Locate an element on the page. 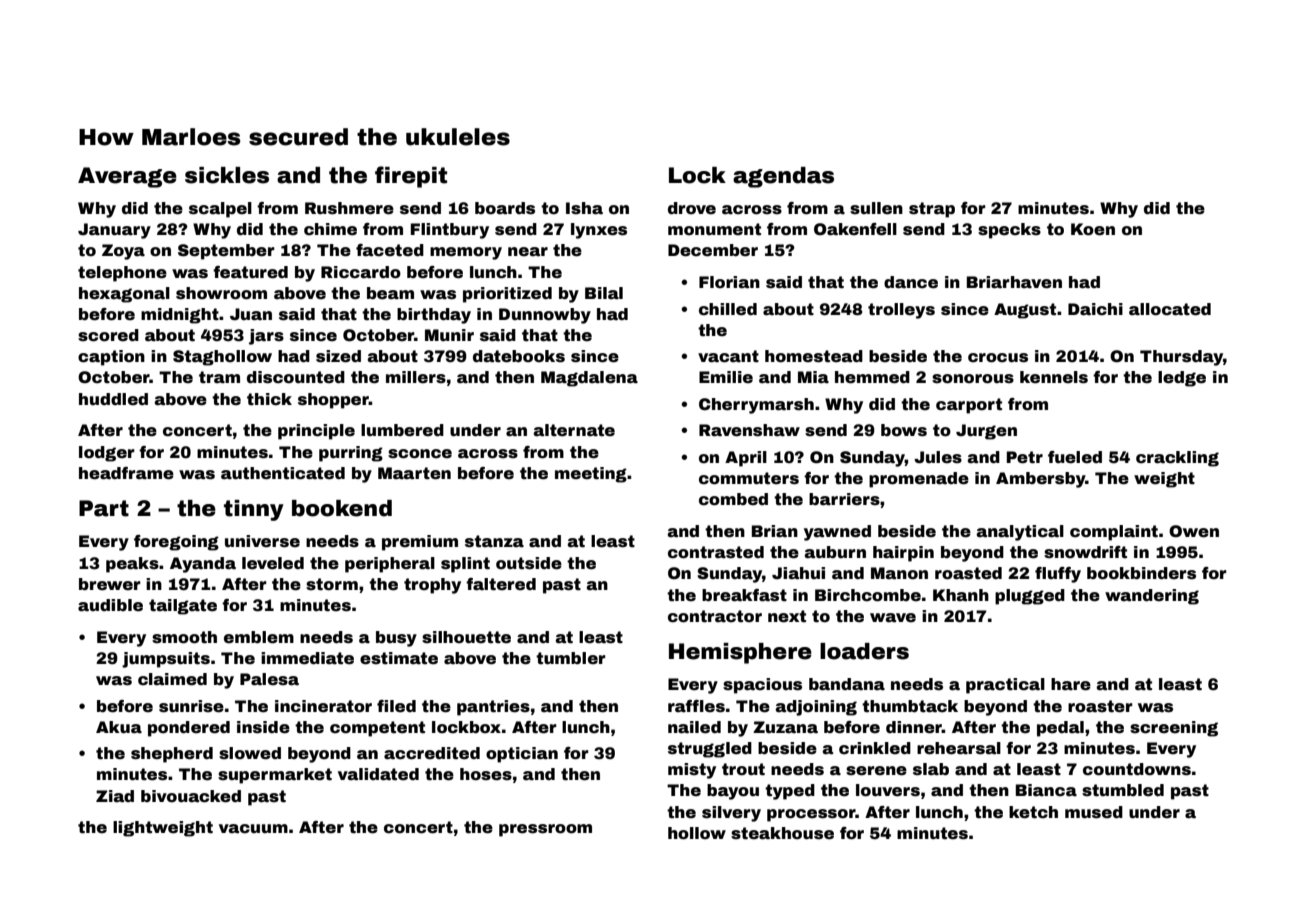  claimed is located at coordinates (172, 679).
